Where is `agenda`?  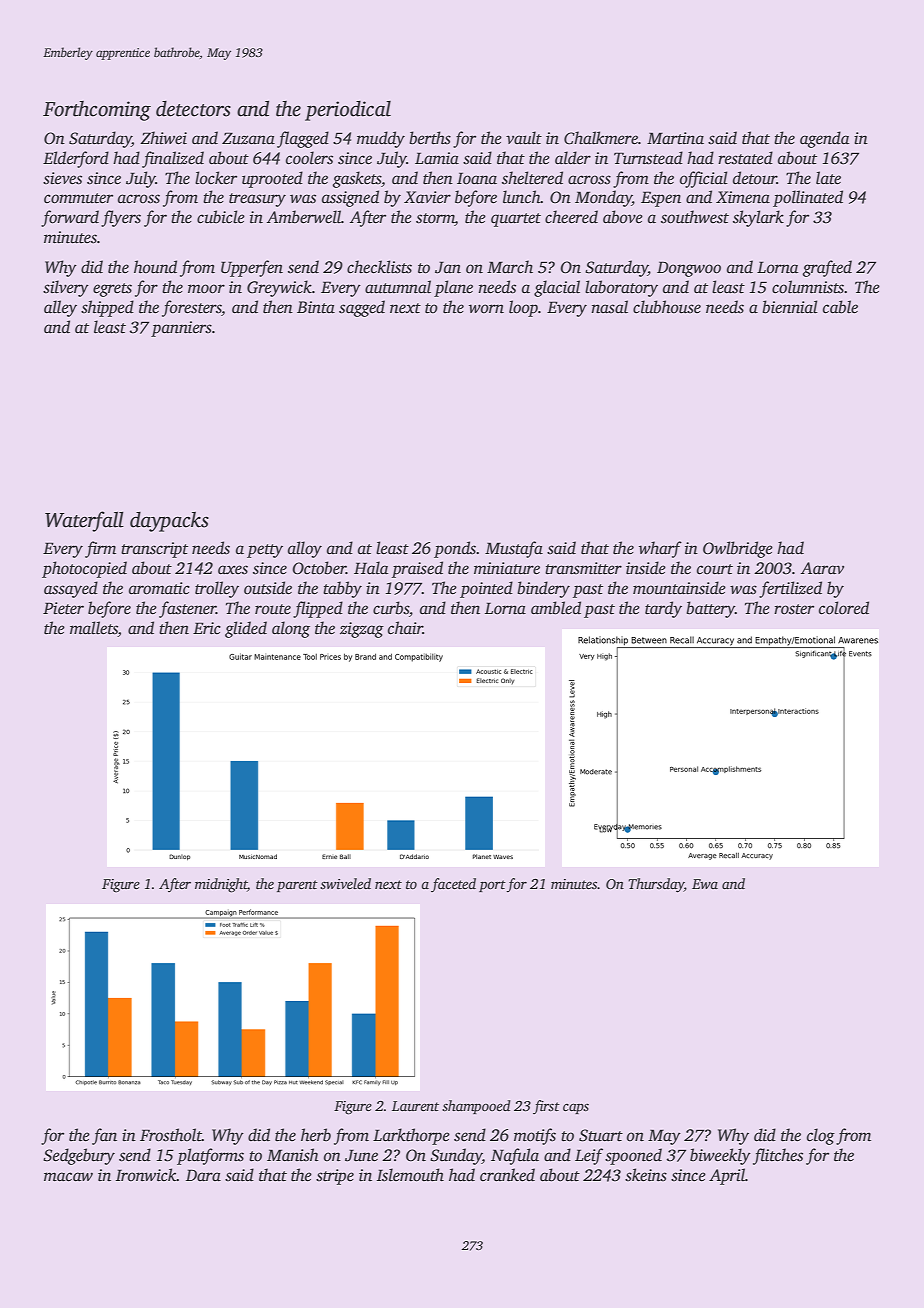 agenda is located at coordinates (824, 139).
